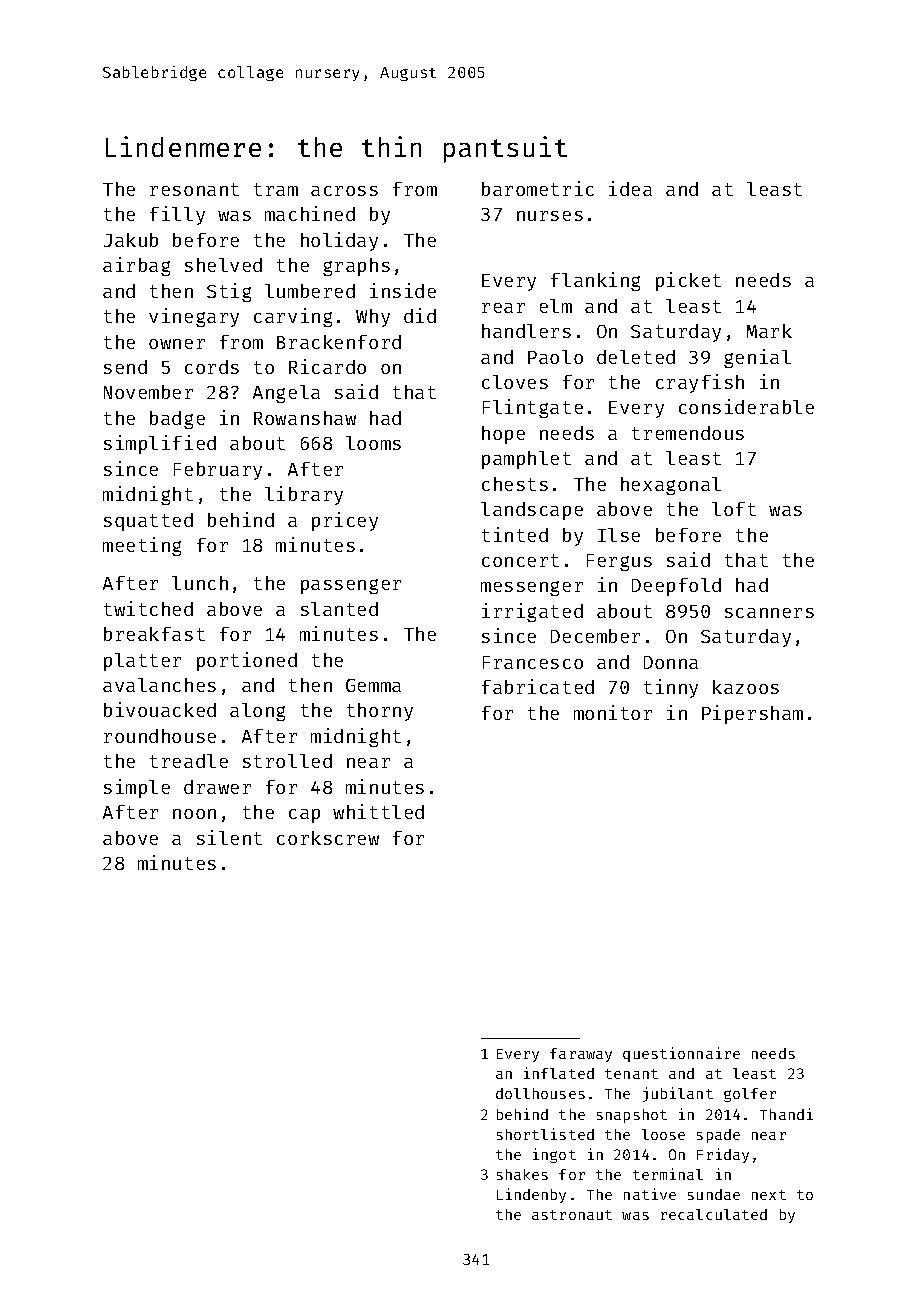 Image resolution: width=924 pixels, height=1311 pixels. I want to click on Why, so click(373, 318).
